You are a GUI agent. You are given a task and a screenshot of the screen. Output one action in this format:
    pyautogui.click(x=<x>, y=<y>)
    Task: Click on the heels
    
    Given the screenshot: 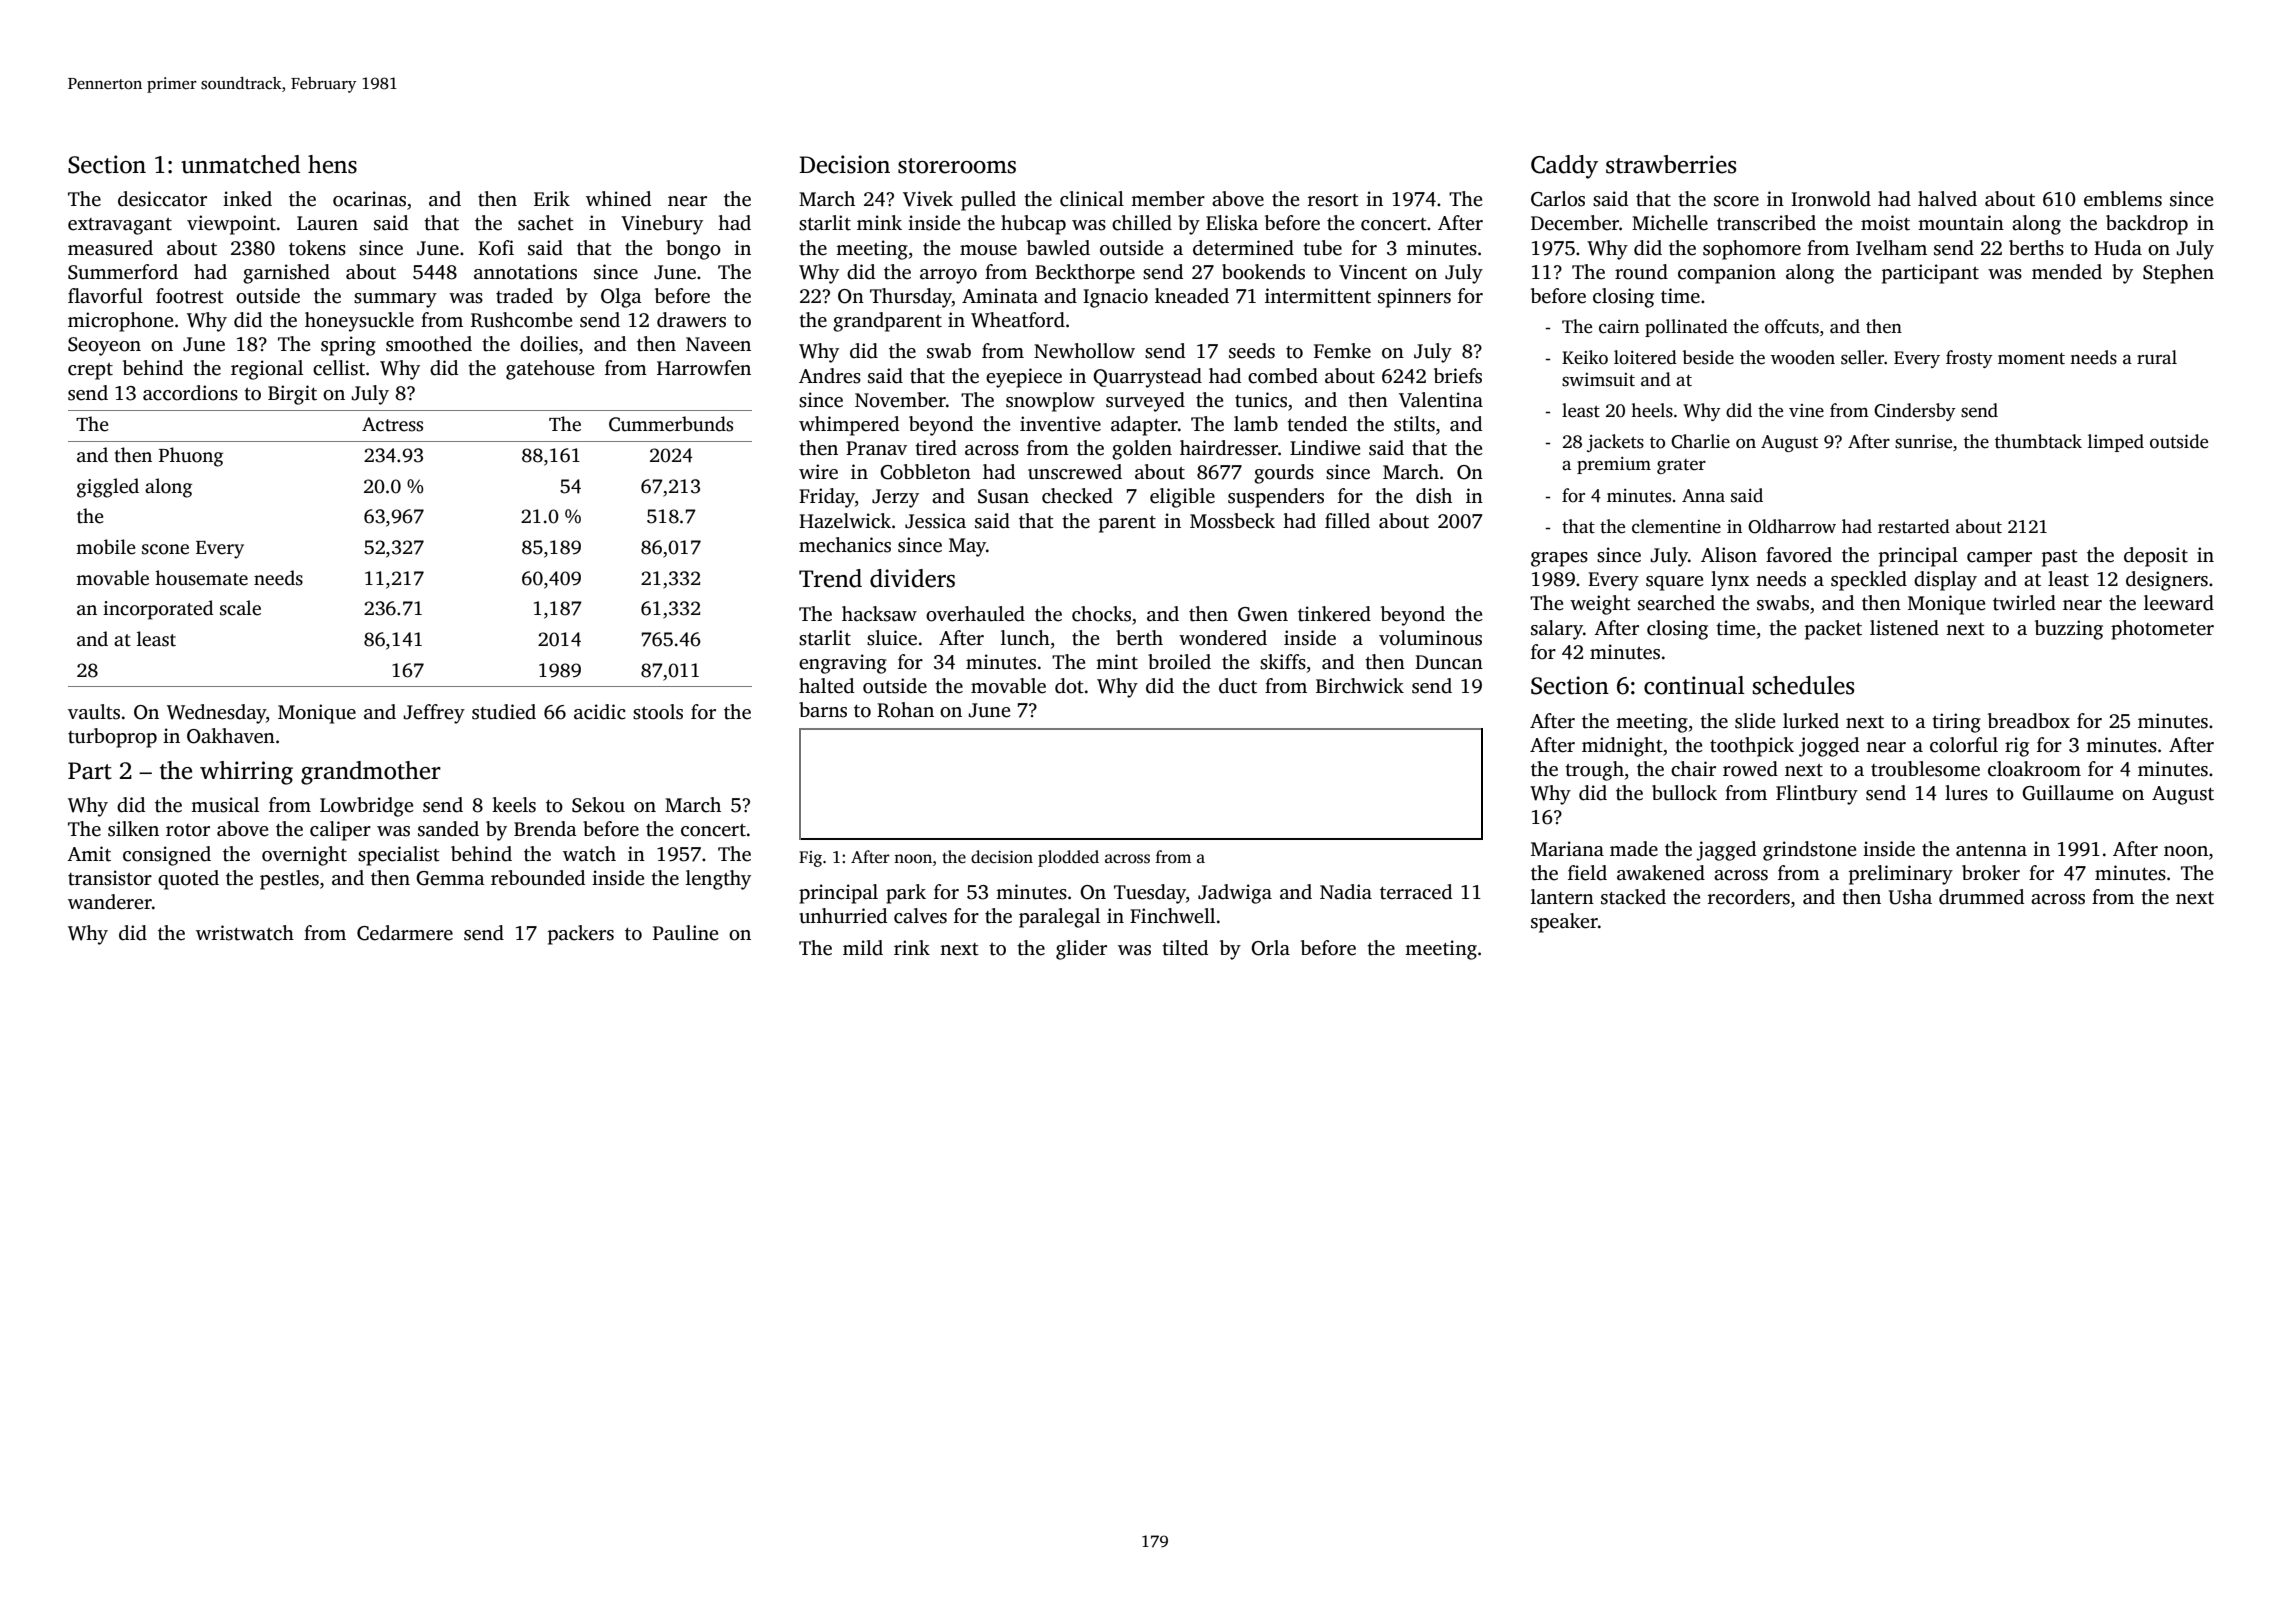 What is the action you would take?
    pyautogui.click(x=1652, y=410)
